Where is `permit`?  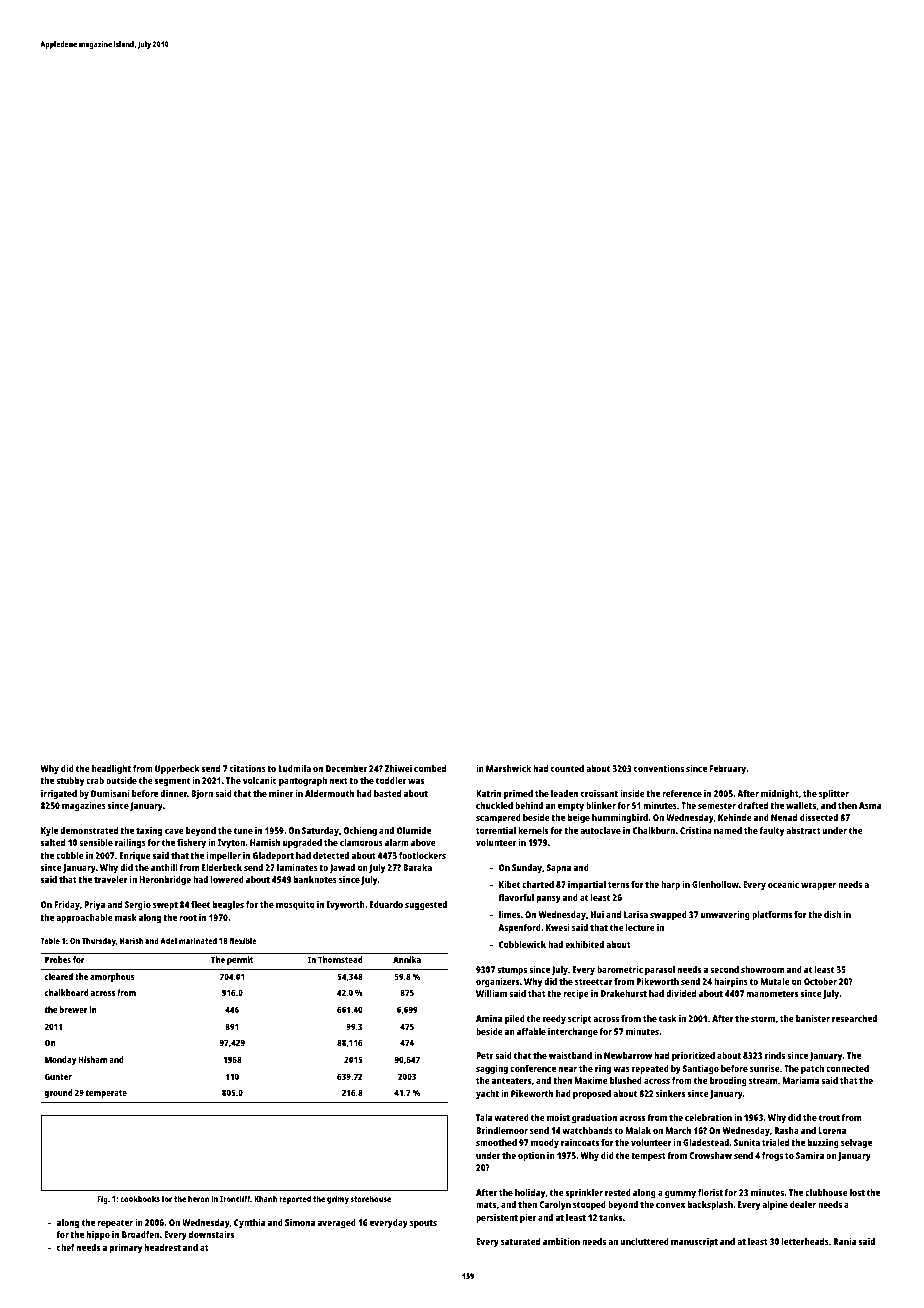
permit is located at coordinates (240, 960).
